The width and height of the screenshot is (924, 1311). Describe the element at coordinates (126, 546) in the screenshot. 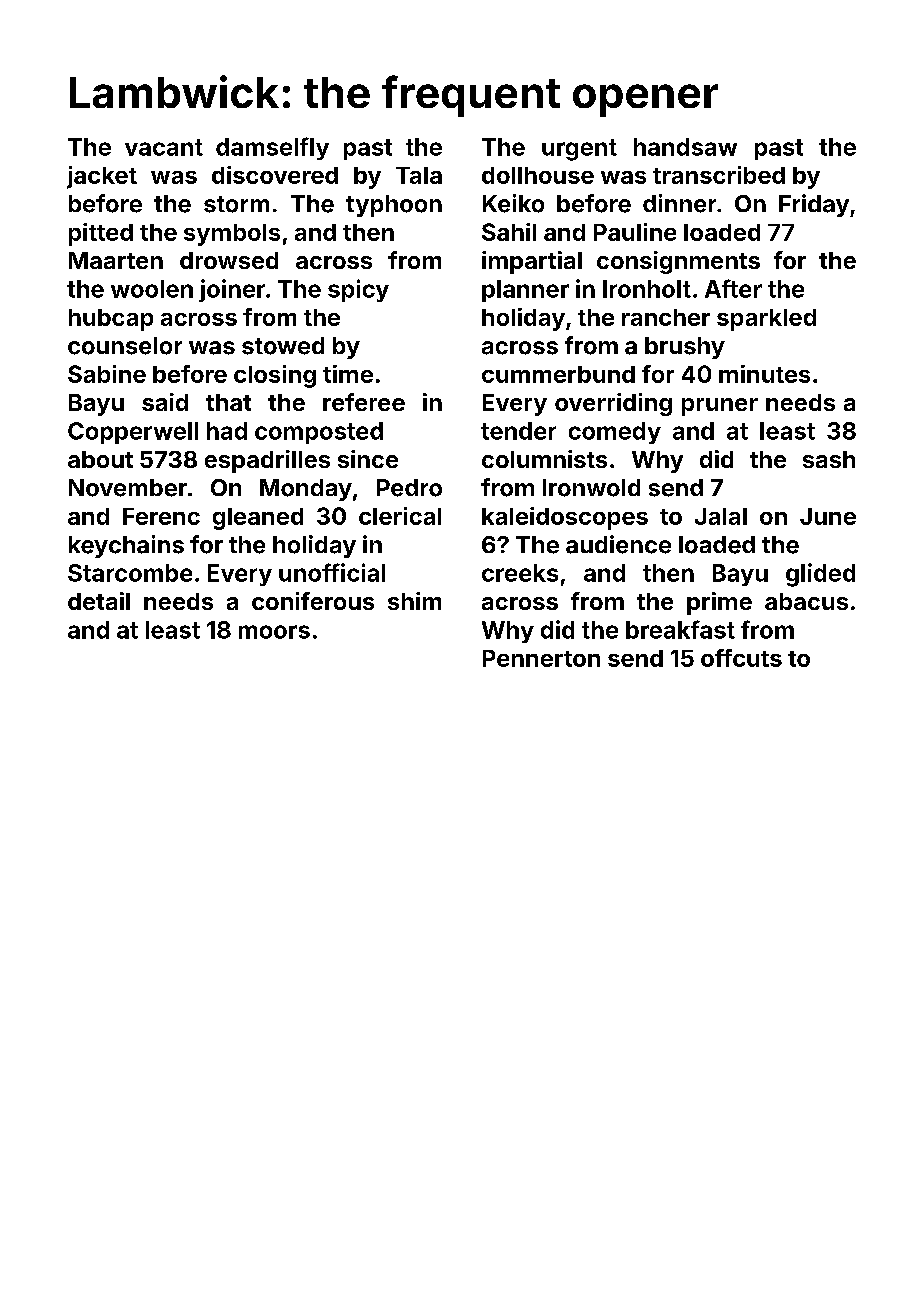

I see `keychains` at that location.
